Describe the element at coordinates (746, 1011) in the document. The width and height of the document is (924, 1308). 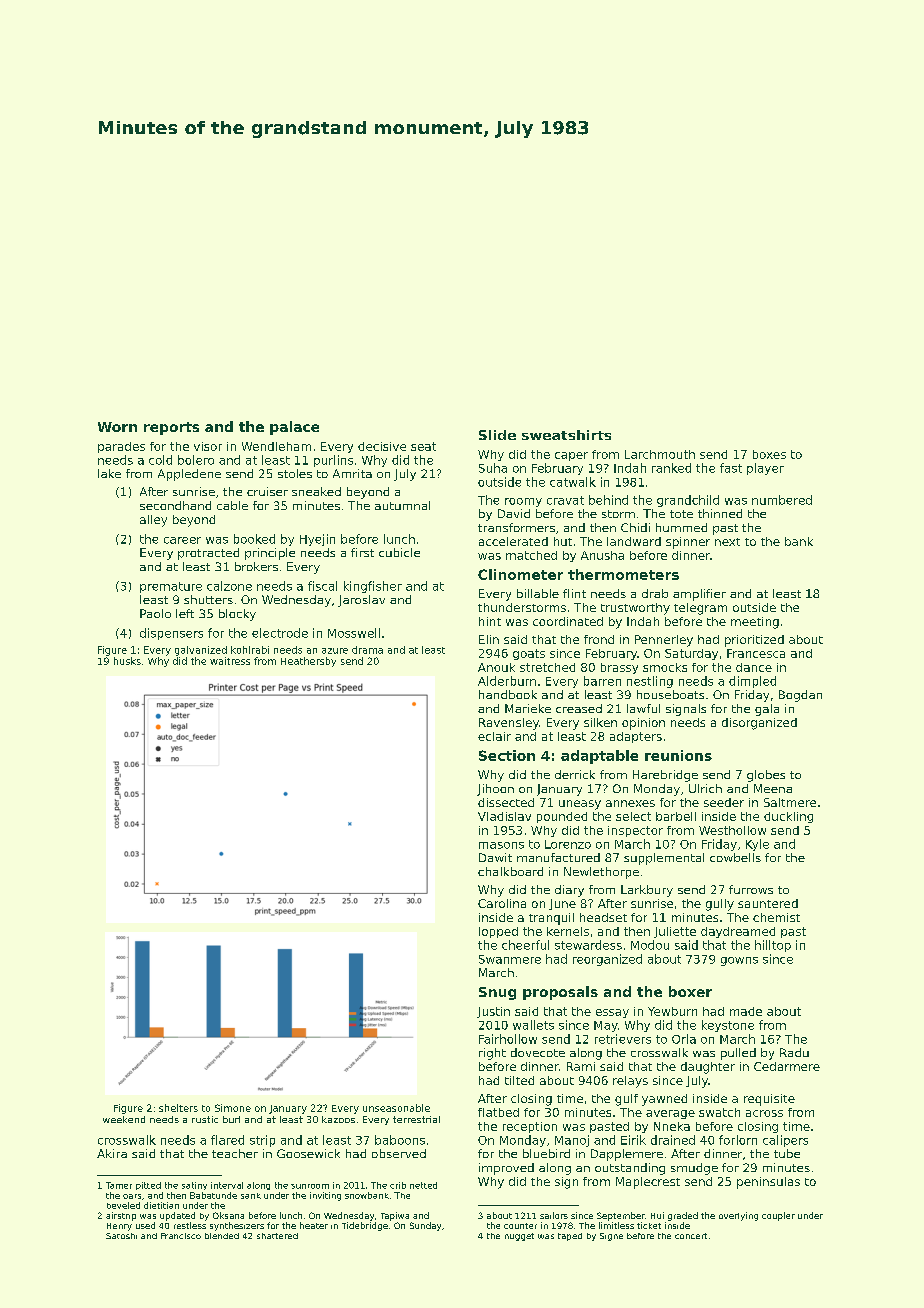
I see `made` at that location.
